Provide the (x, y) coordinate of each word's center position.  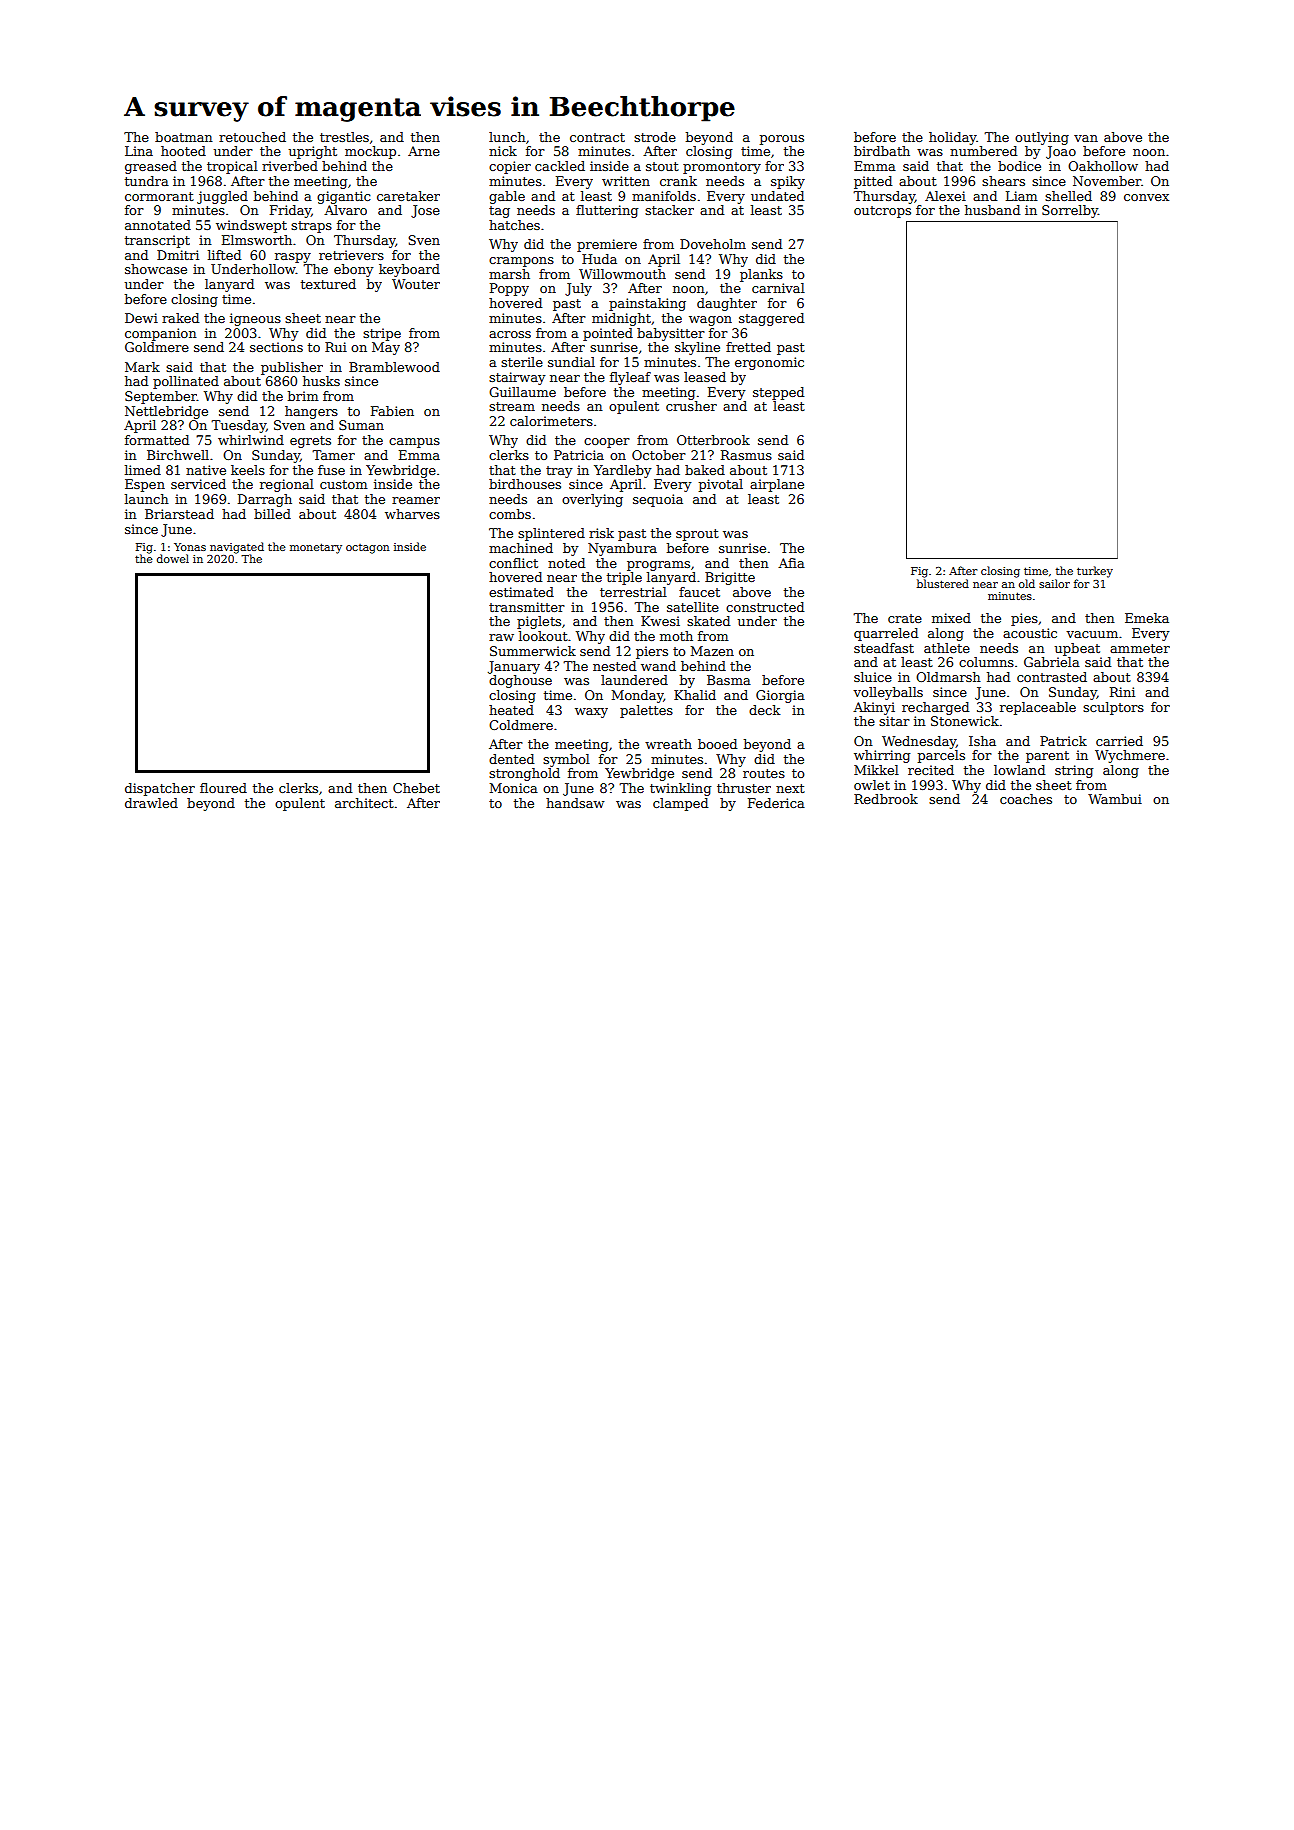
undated (777, 196)
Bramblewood (394, 367)
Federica (776, 803)
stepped (778, 393)
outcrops (882, 212)
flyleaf (630, 378)
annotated (158, 225)
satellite (693, 607)
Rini (1122, 692)
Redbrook (886, 799)
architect (364, 803)
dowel (173, 558)
